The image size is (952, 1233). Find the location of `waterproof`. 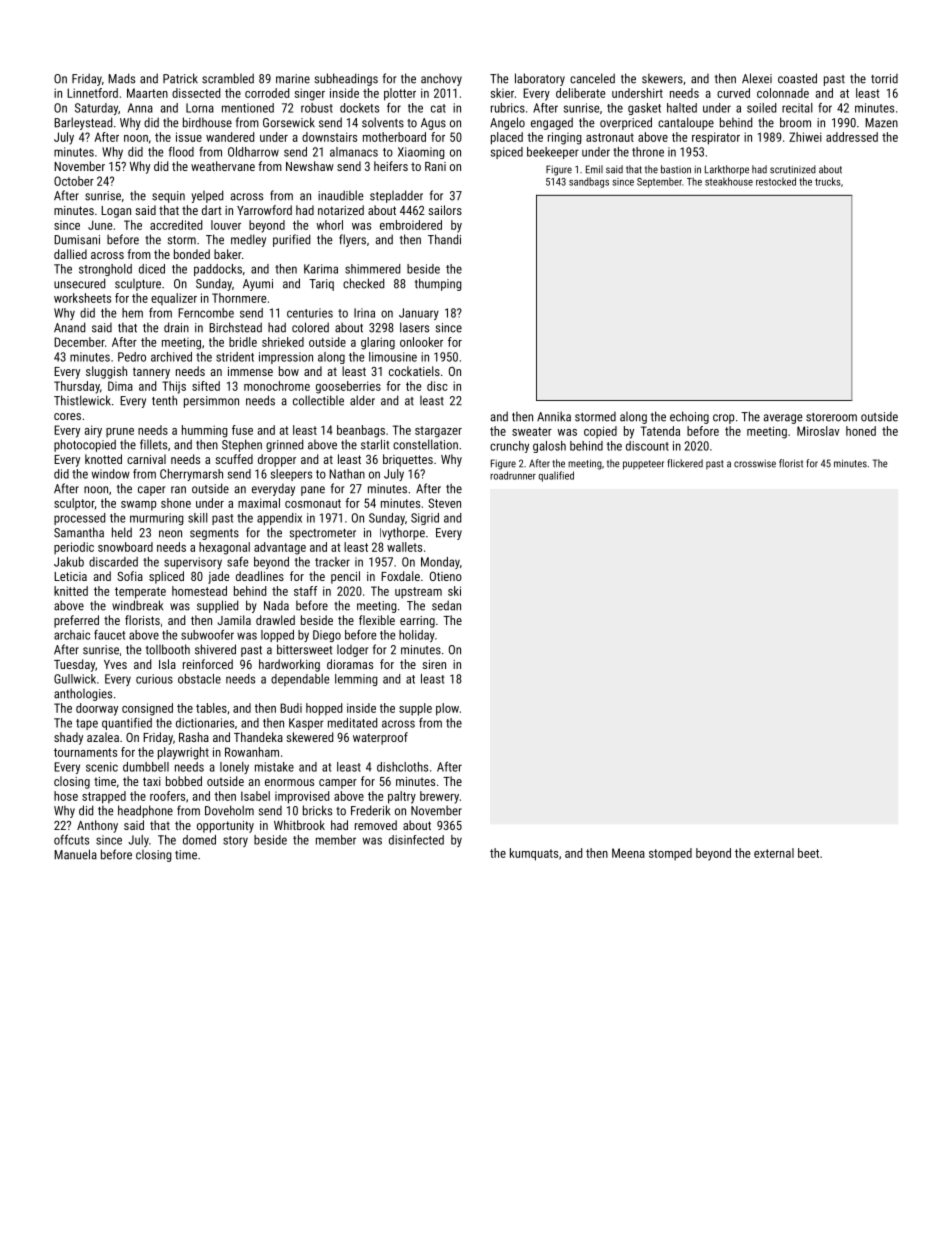

waterproof is located at coordinates (380, 738).
